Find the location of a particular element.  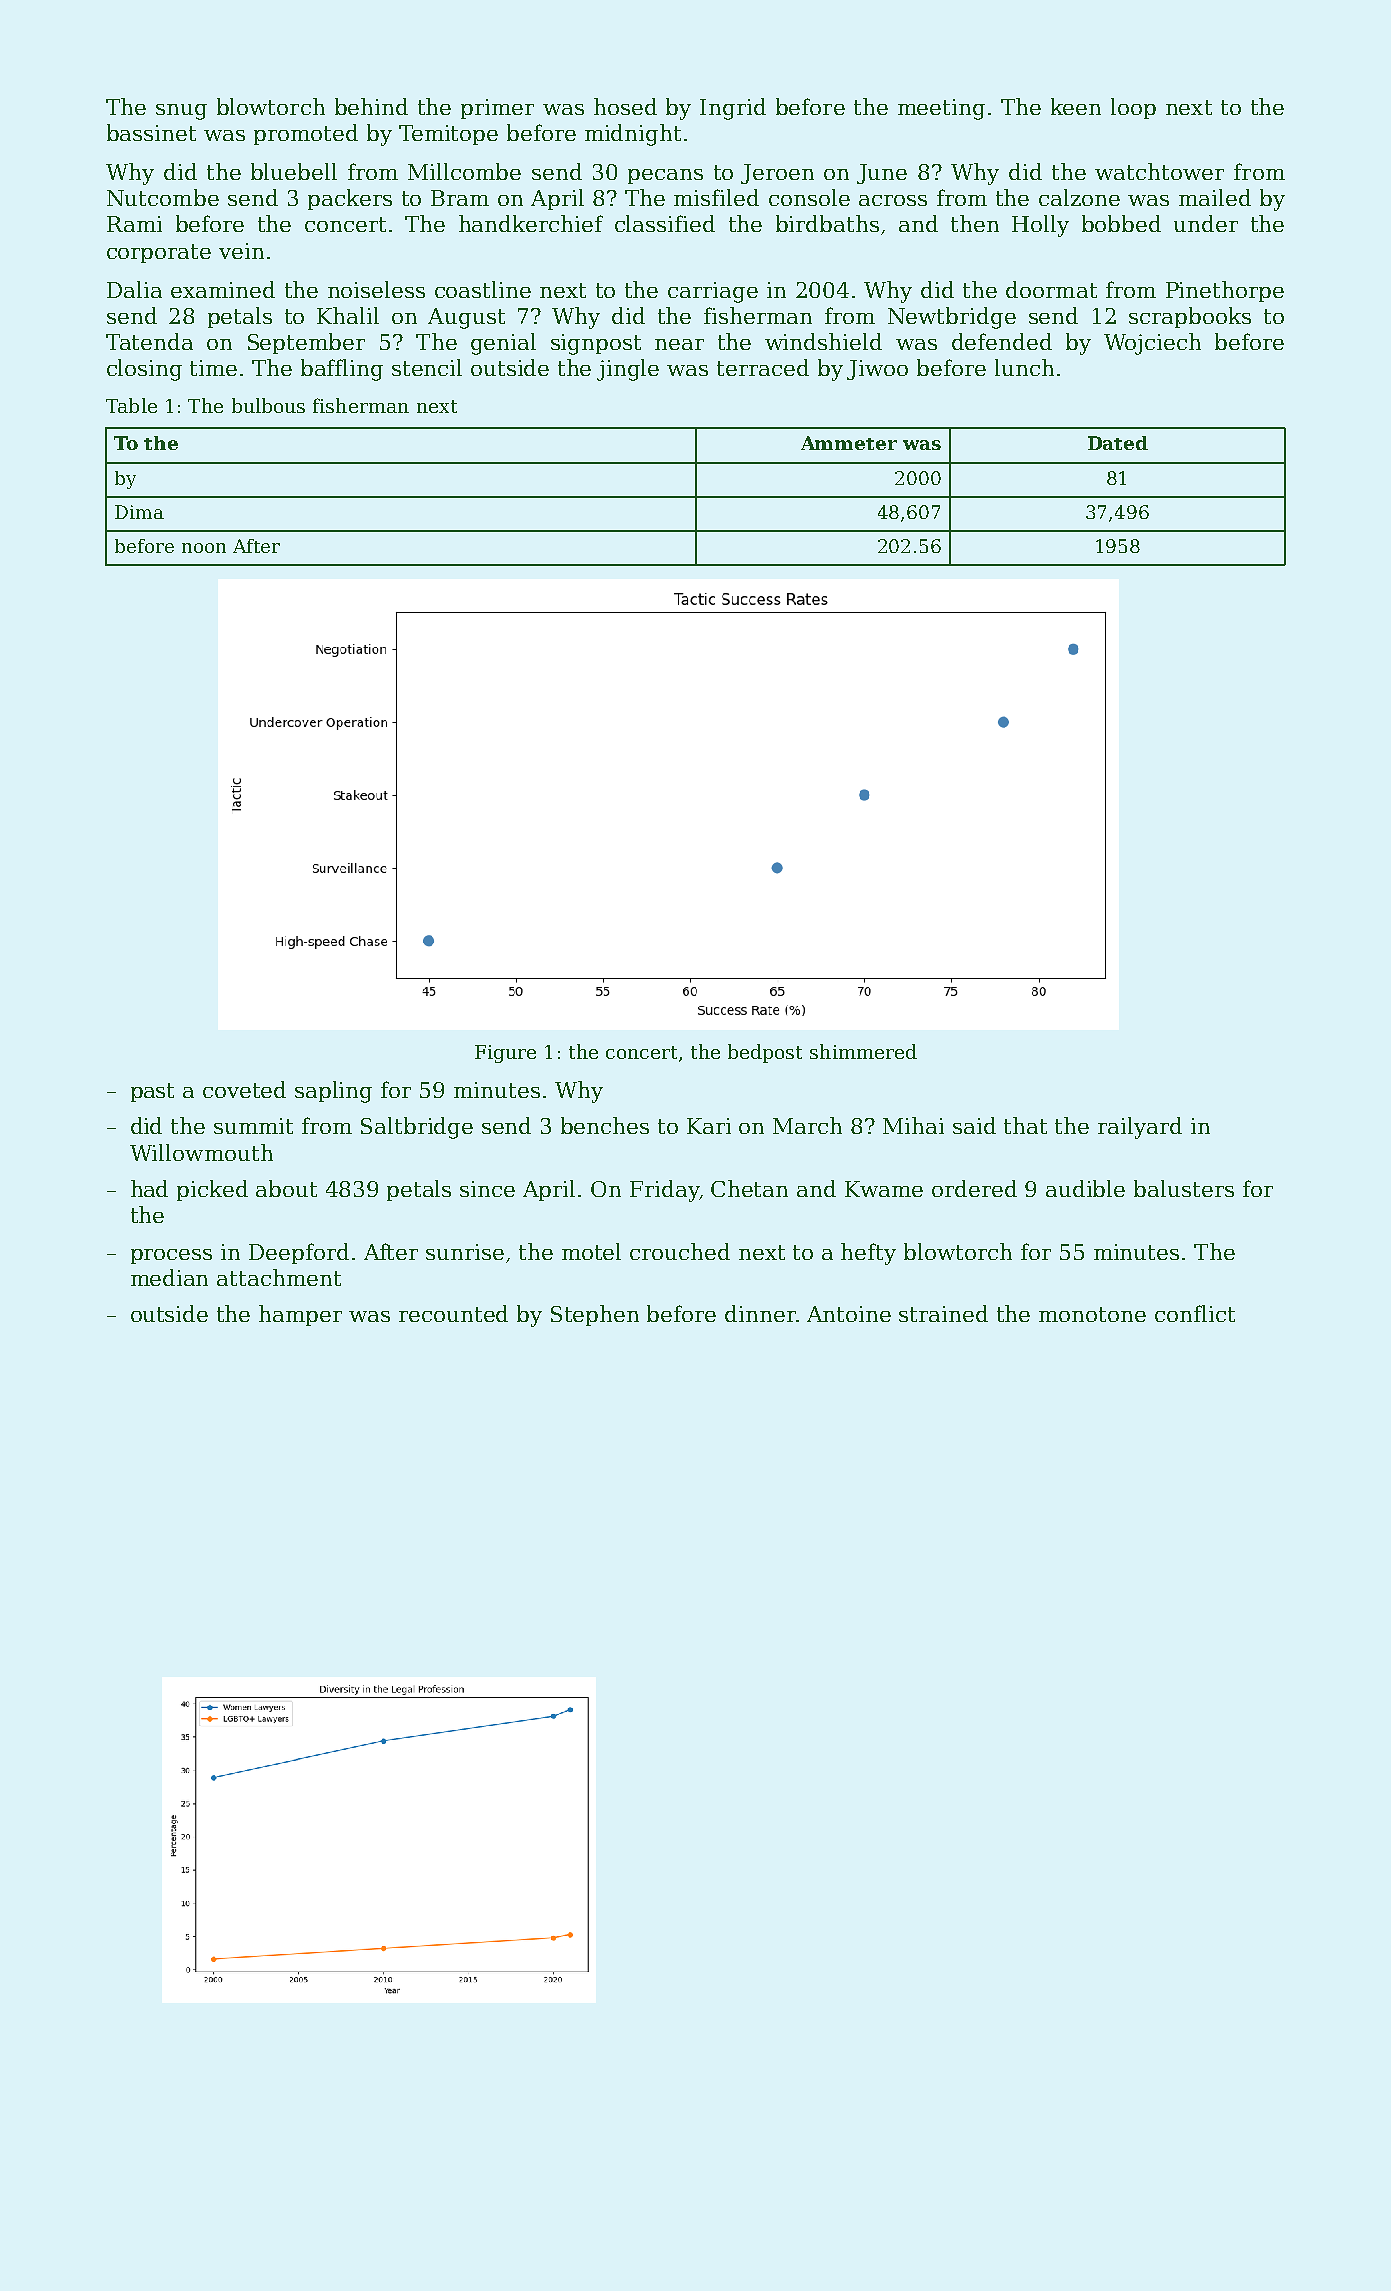

Ammeter is located at coordinates (849, 443).
